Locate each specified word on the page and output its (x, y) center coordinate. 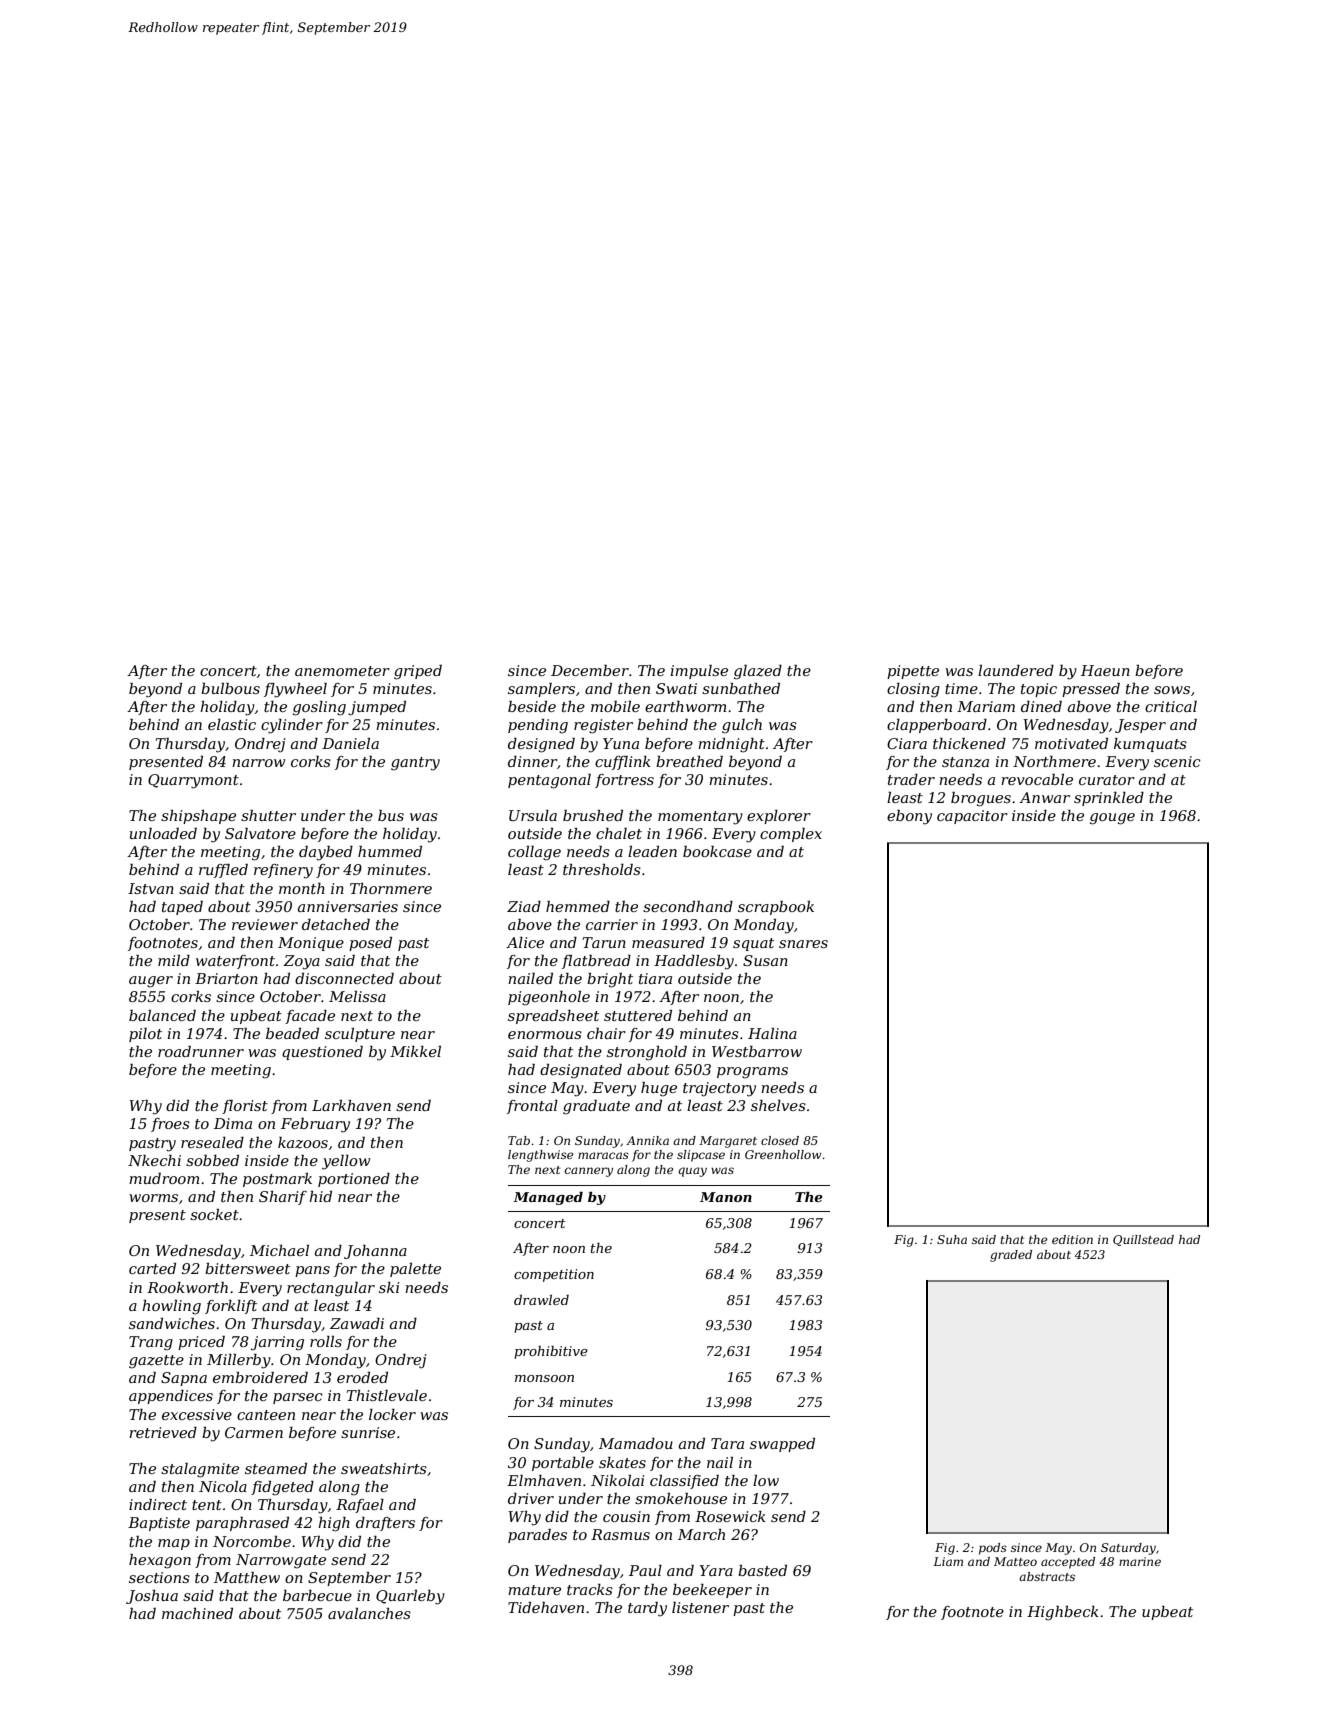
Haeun (1105, 670)
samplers (541, 690)
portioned (354, 1180)
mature (534, 1590)
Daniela (350, 743)
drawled (541, 1300)
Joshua (152, 1597)
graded (1011, 1256)
